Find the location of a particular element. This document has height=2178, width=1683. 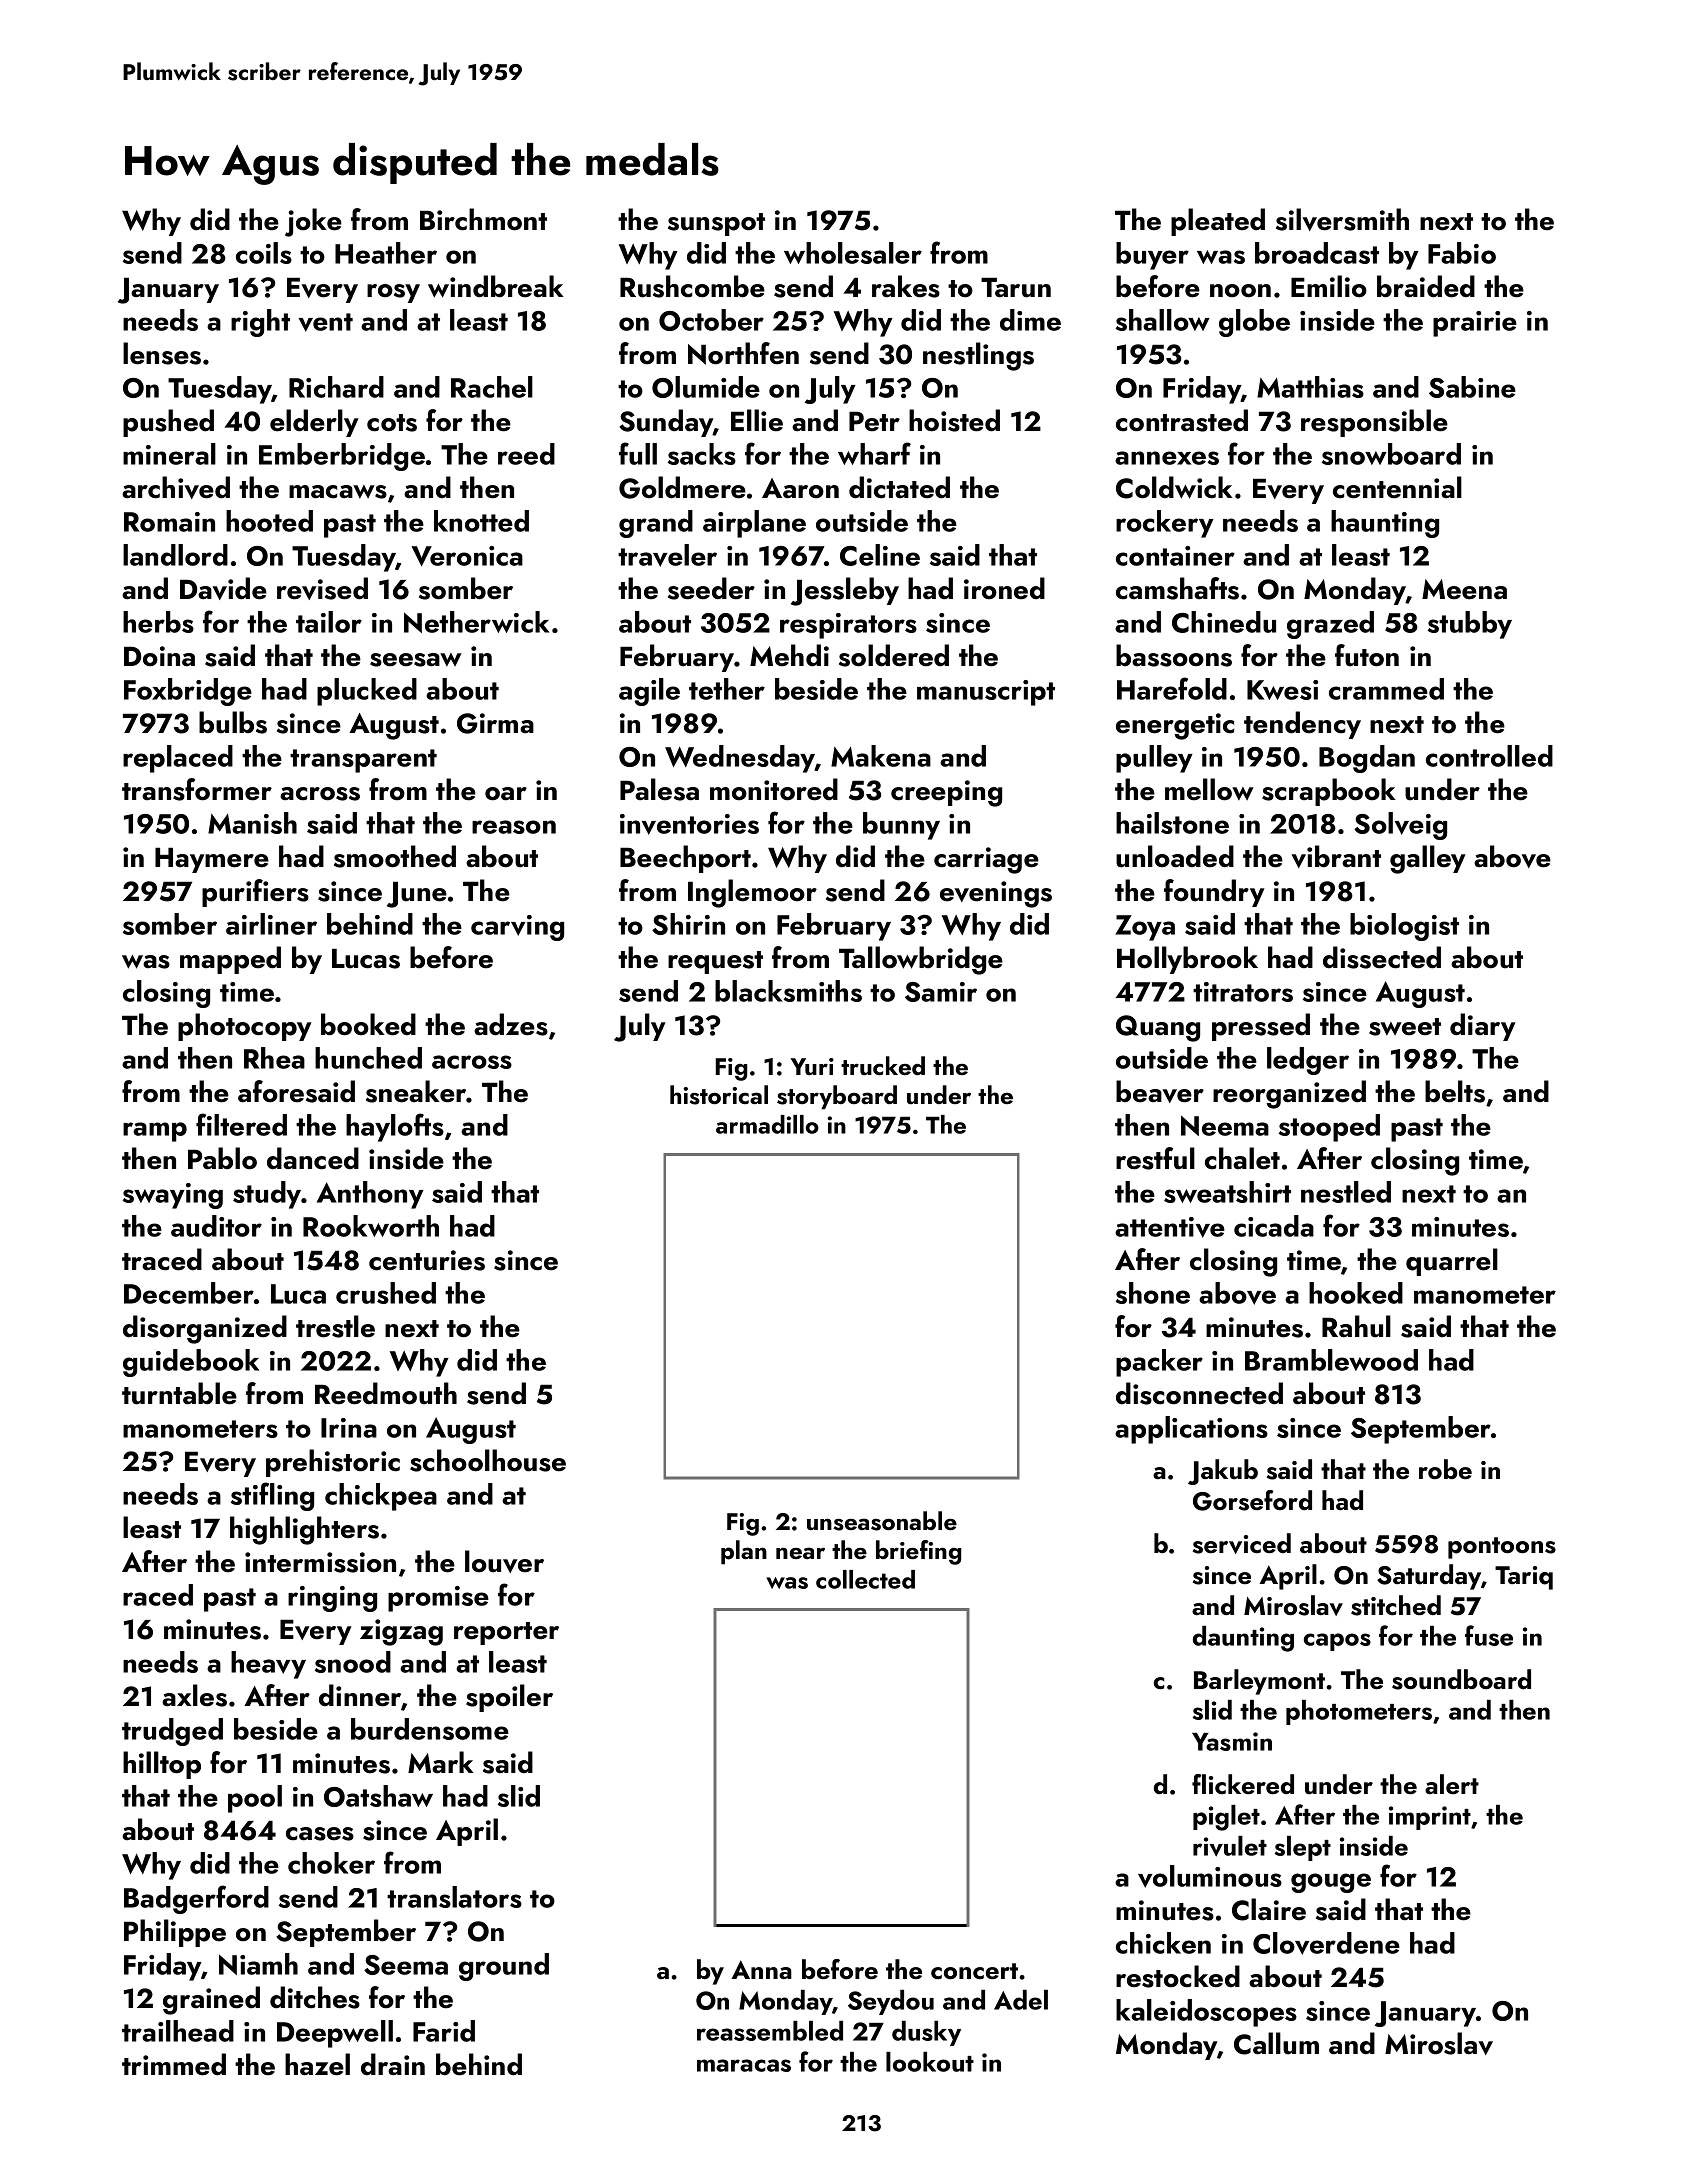

pleated is located at coordinates (1218, 222).
